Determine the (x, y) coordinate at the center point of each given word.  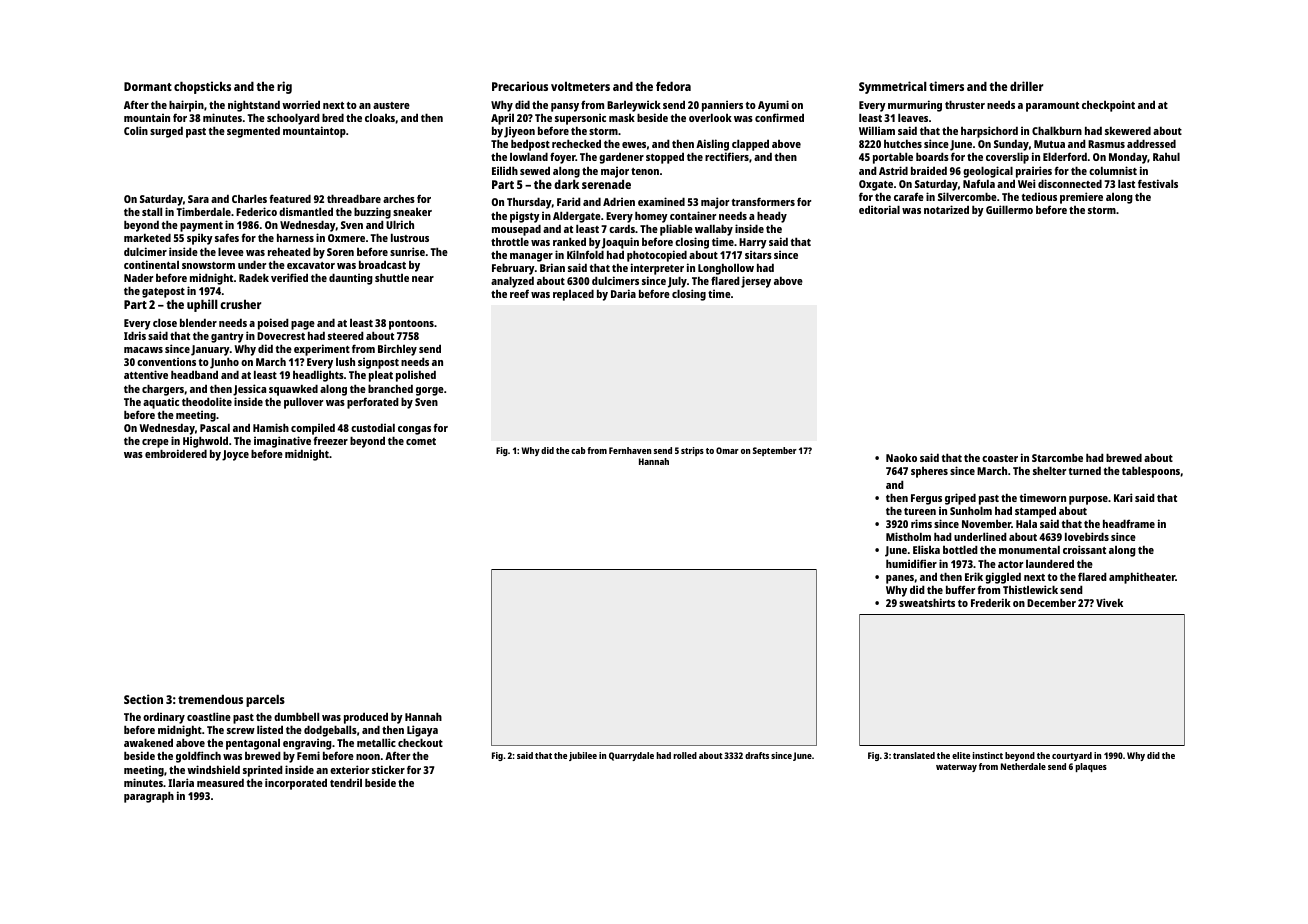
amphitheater (1142, 578)
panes (900, 579)
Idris (135, 335)
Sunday (1011, 145)
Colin (136, 130)
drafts (757, 755)
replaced (573, 295)
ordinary (164, 718)
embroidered (176, 453)
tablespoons (1151, 472)
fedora (673, 86)
